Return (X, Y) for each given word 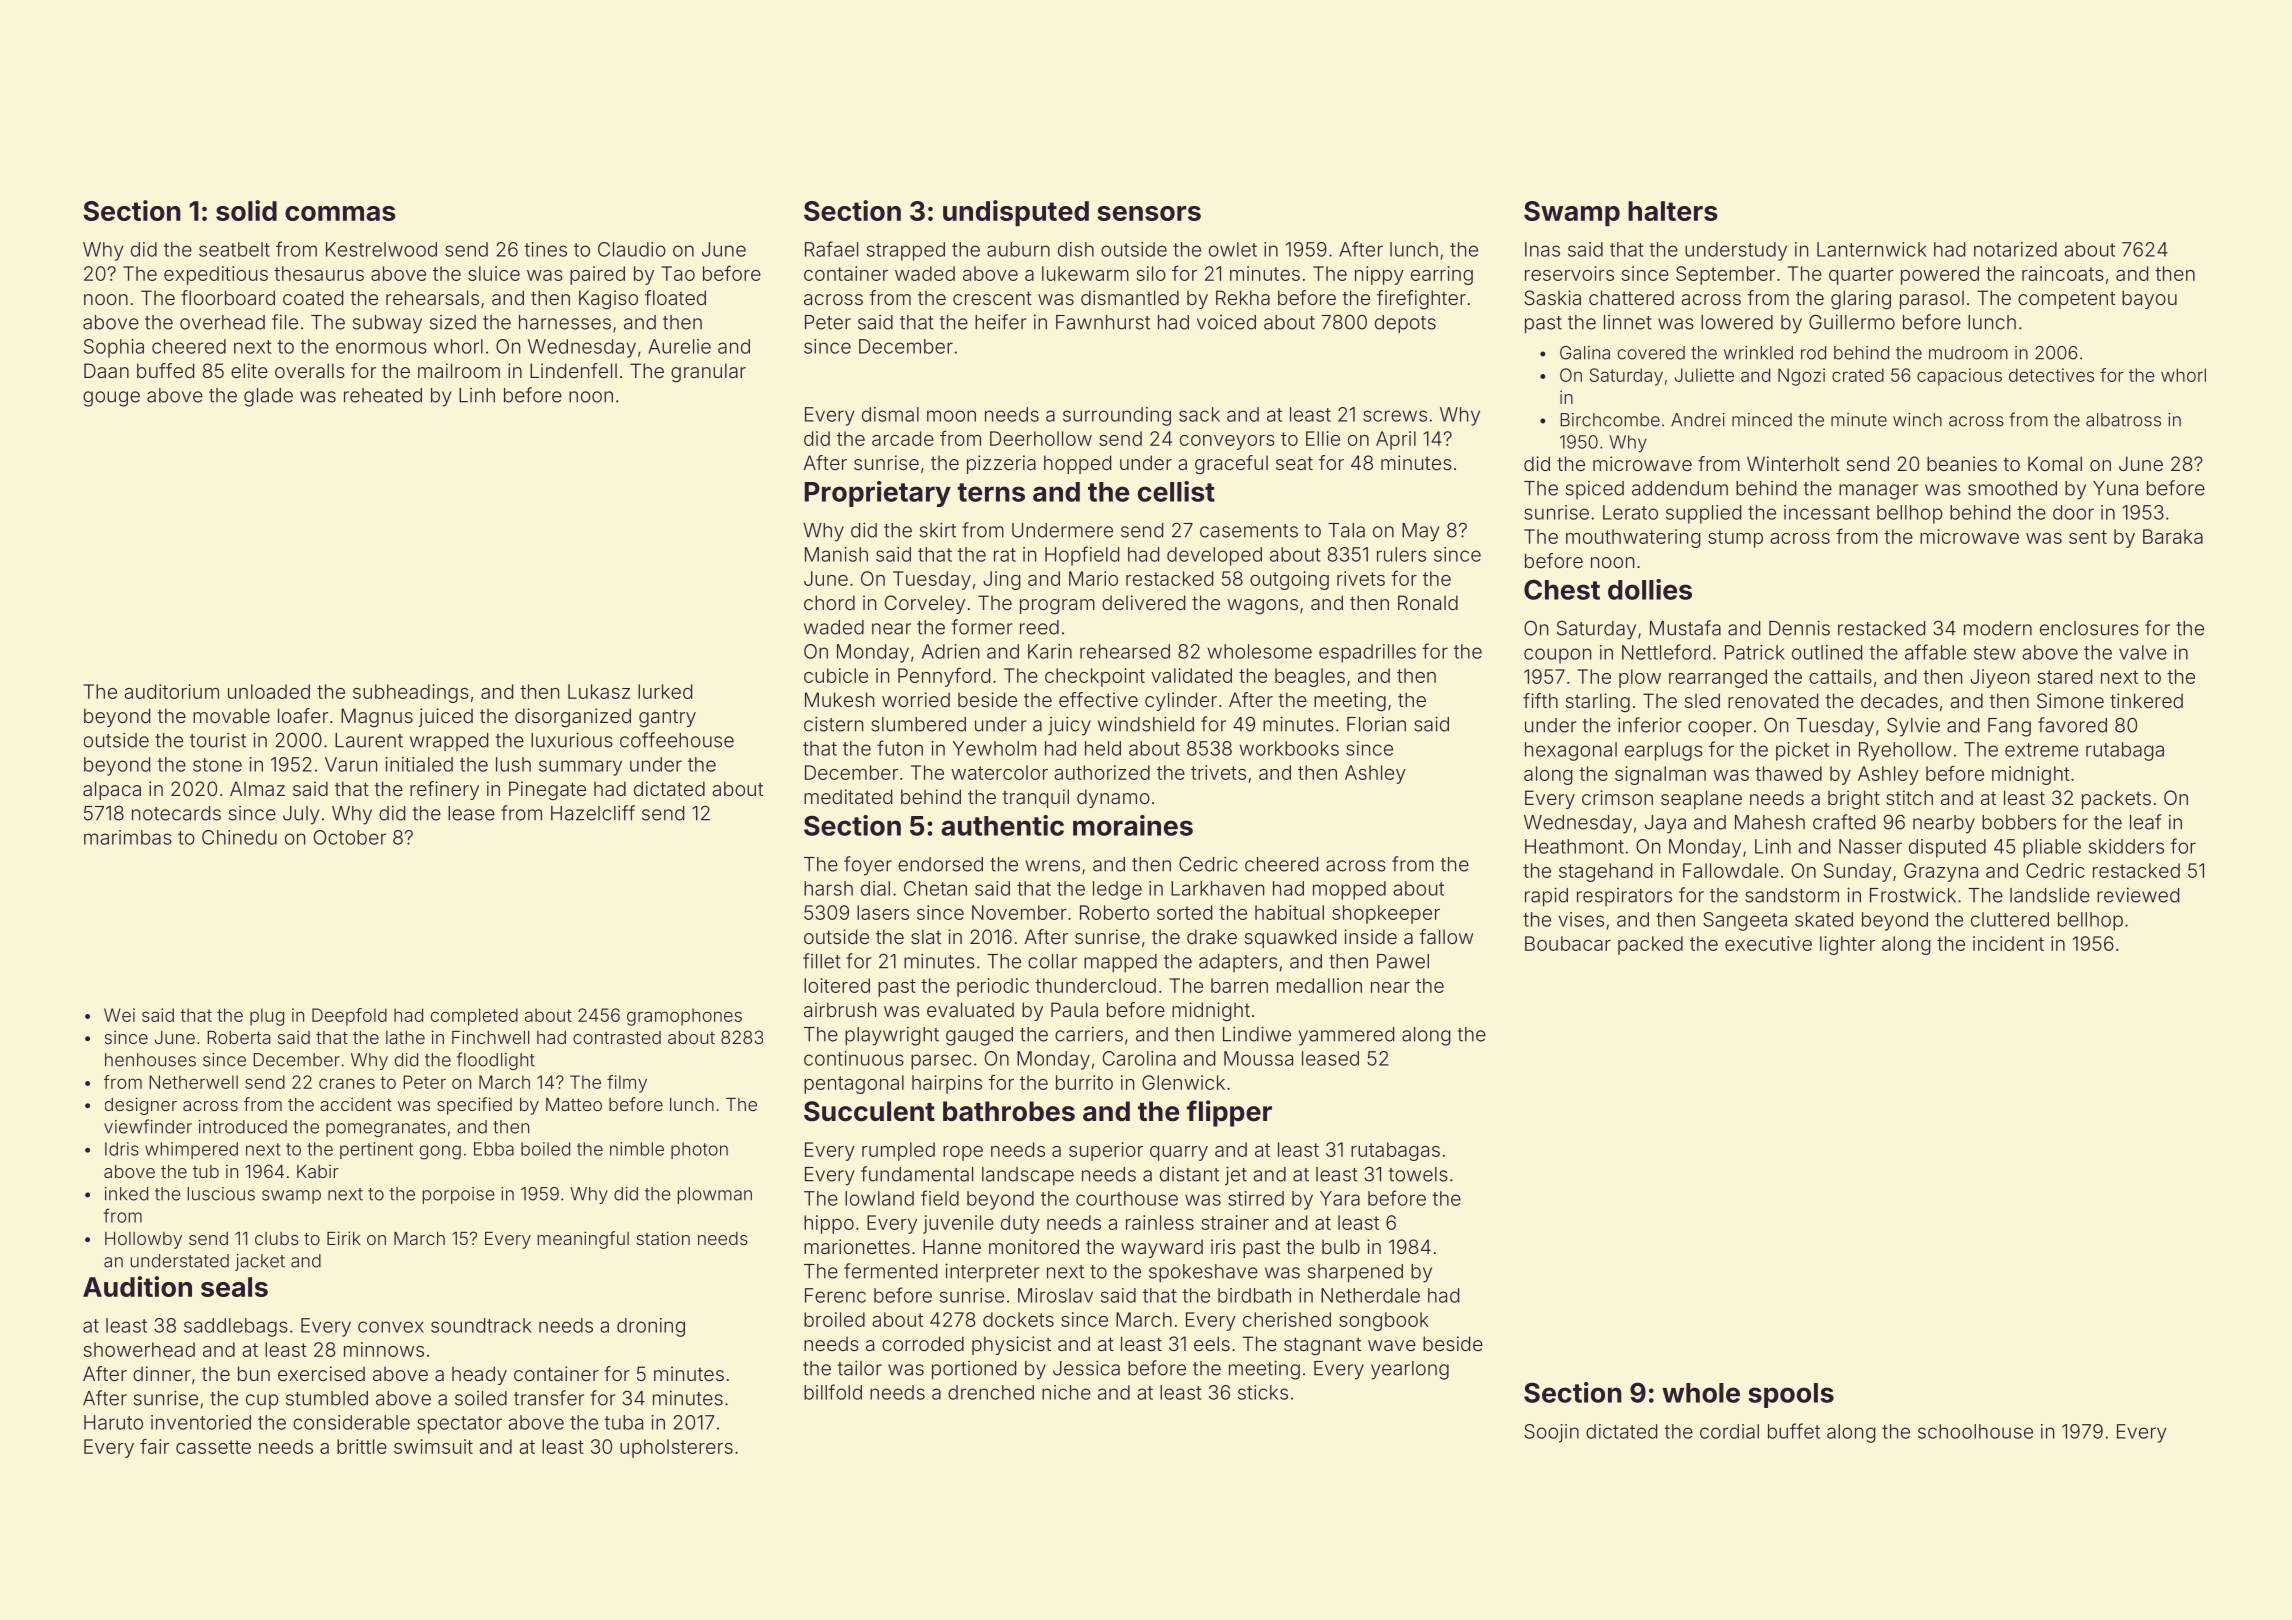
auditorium (171, 691)
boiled (545, 1149)
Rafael (831, 249)
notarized (2015, 249)
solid (246, 210)
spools (1791, 1395)
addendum (1680, 488)
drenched (991, 1392)
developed (1214, 556)
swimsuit (433, 1446)
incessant (1827, 512)
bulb (1341, 1246)
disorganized (573, 718)
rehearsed (1125, 651)
